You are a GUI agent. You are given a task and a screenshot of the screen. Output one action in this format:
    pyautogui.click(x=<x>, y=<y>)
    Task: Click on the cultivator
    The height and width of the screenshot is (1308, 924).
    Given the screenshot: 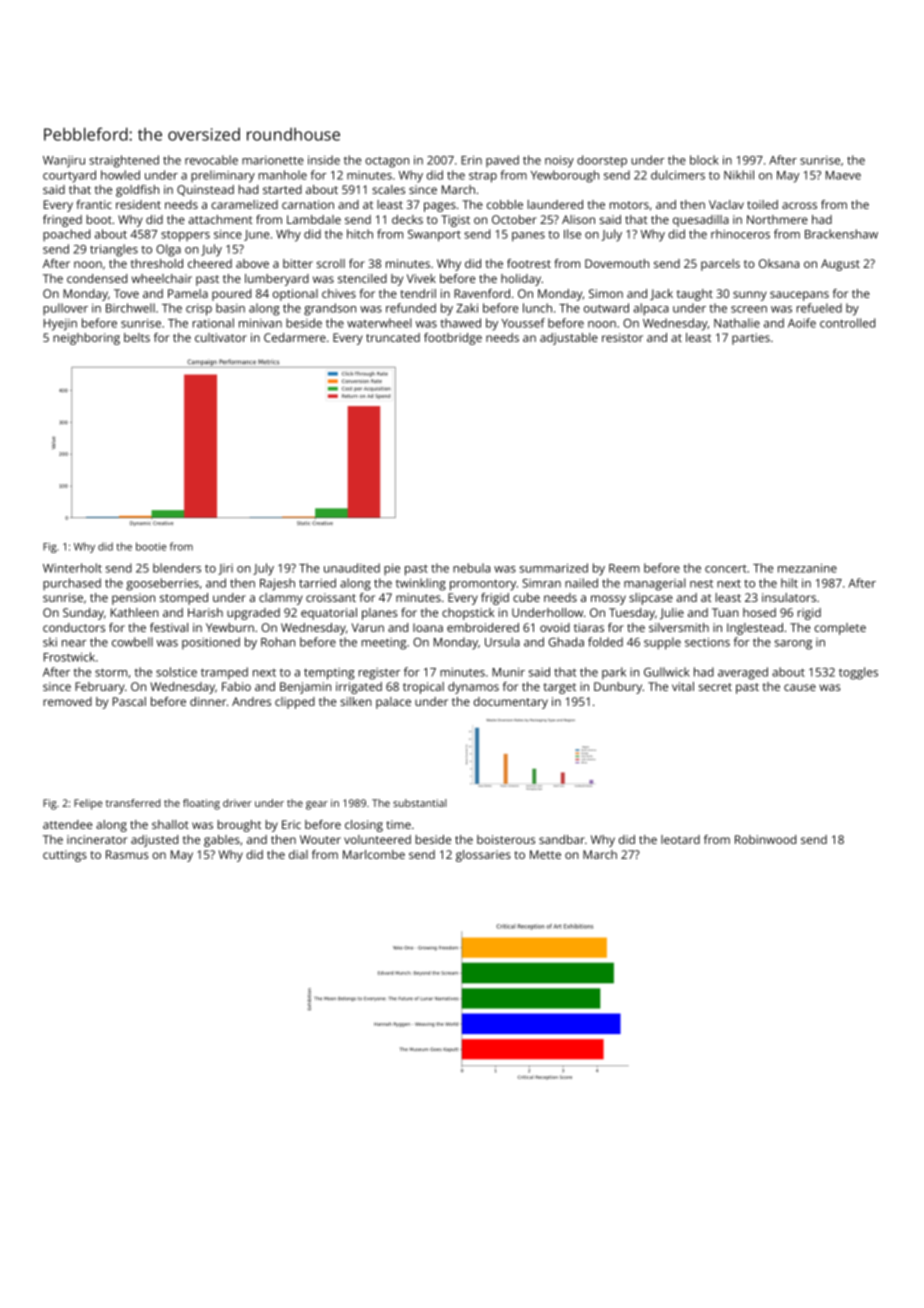 What is the action you would take?
    pyautogui.click(x=221, y=337)
